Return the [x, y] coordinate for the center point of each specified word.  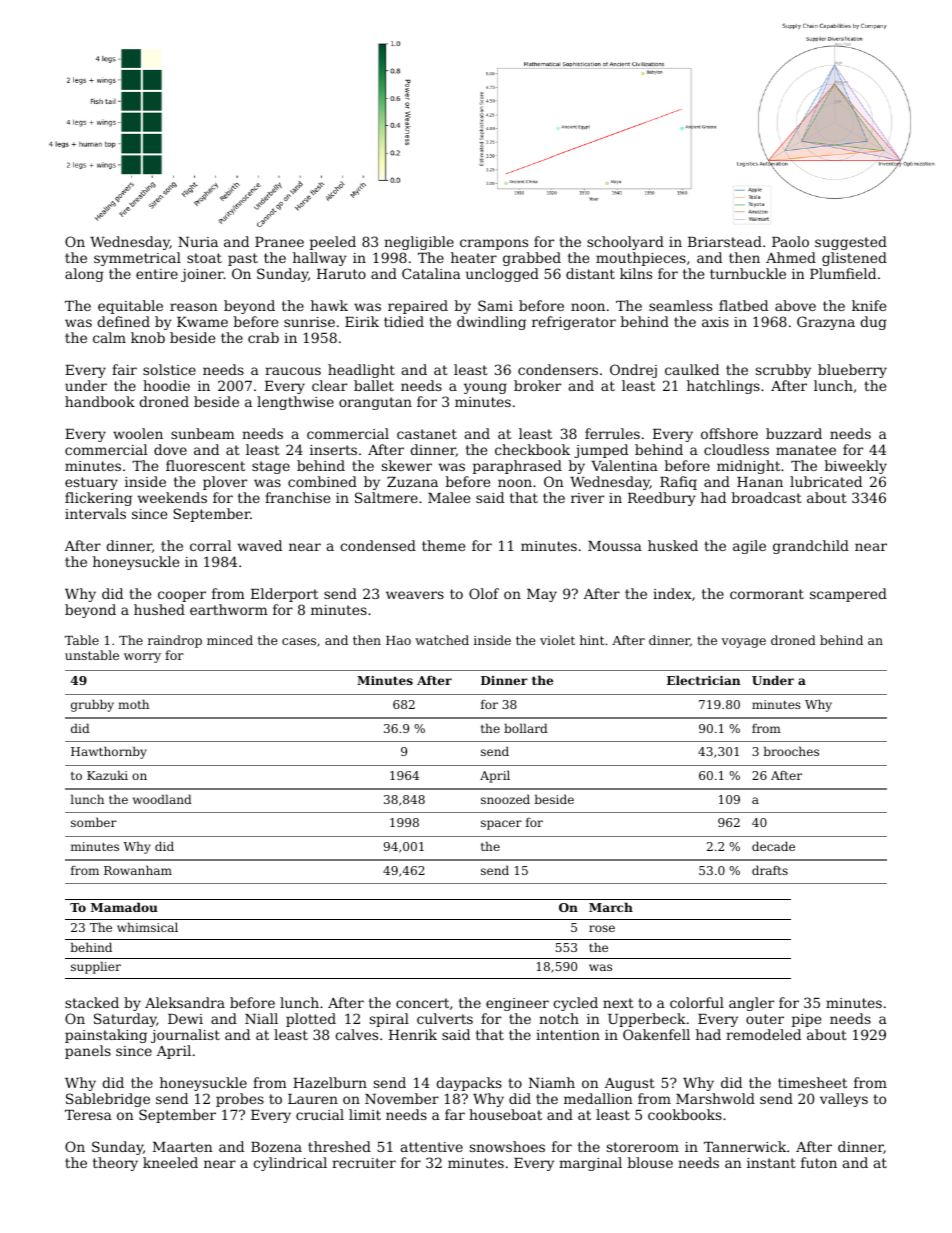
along [84, 275]
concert [422, 1003]
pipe [806, 1020]
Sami [495, 305]
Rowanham [138, 870]
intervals [95, 513]
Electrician [703, 680]
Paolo [790, 241]
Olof [484, 593]
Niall [261, 1018]
